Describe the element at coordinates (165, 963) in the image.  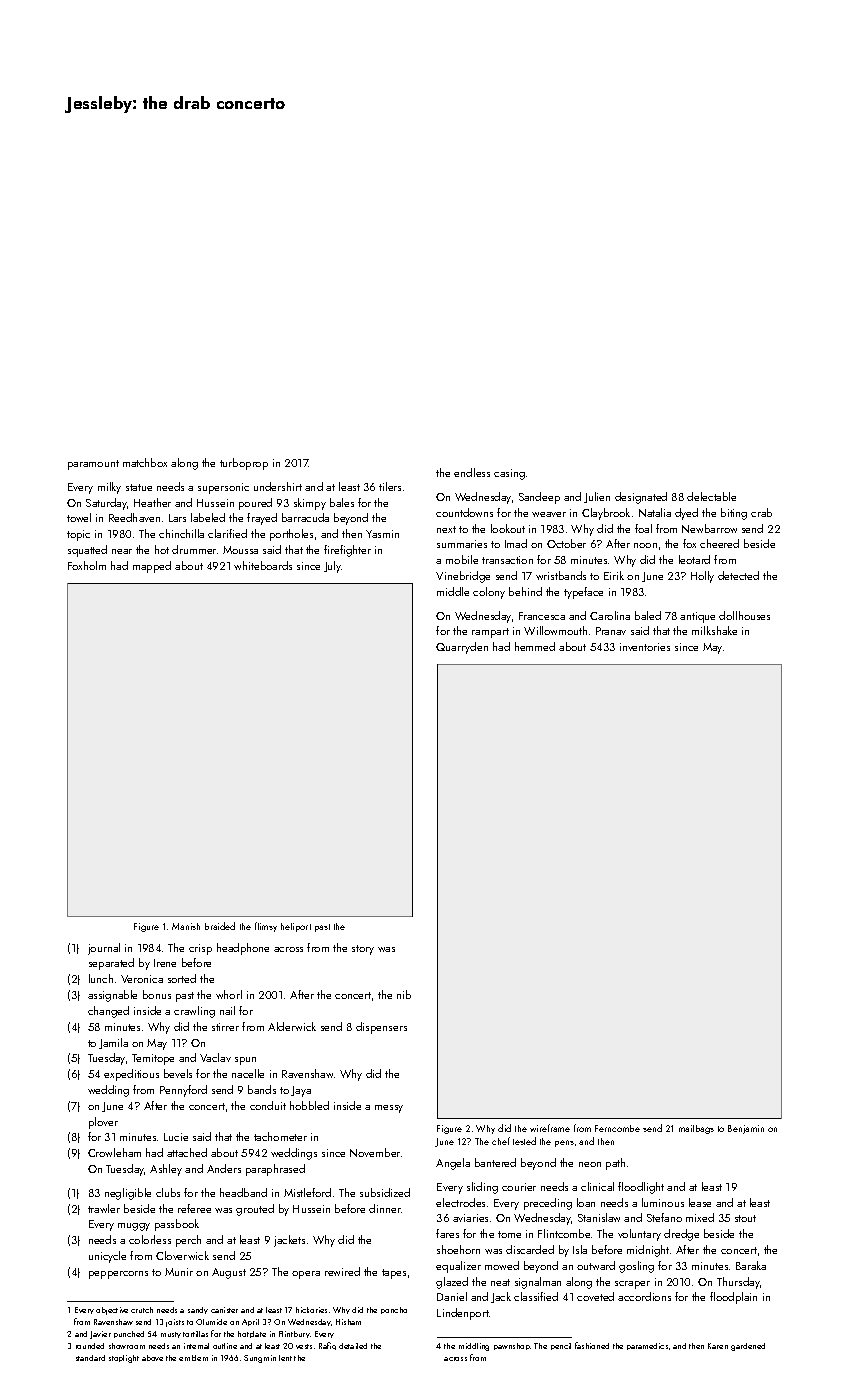
I see `Irene` at that location.
